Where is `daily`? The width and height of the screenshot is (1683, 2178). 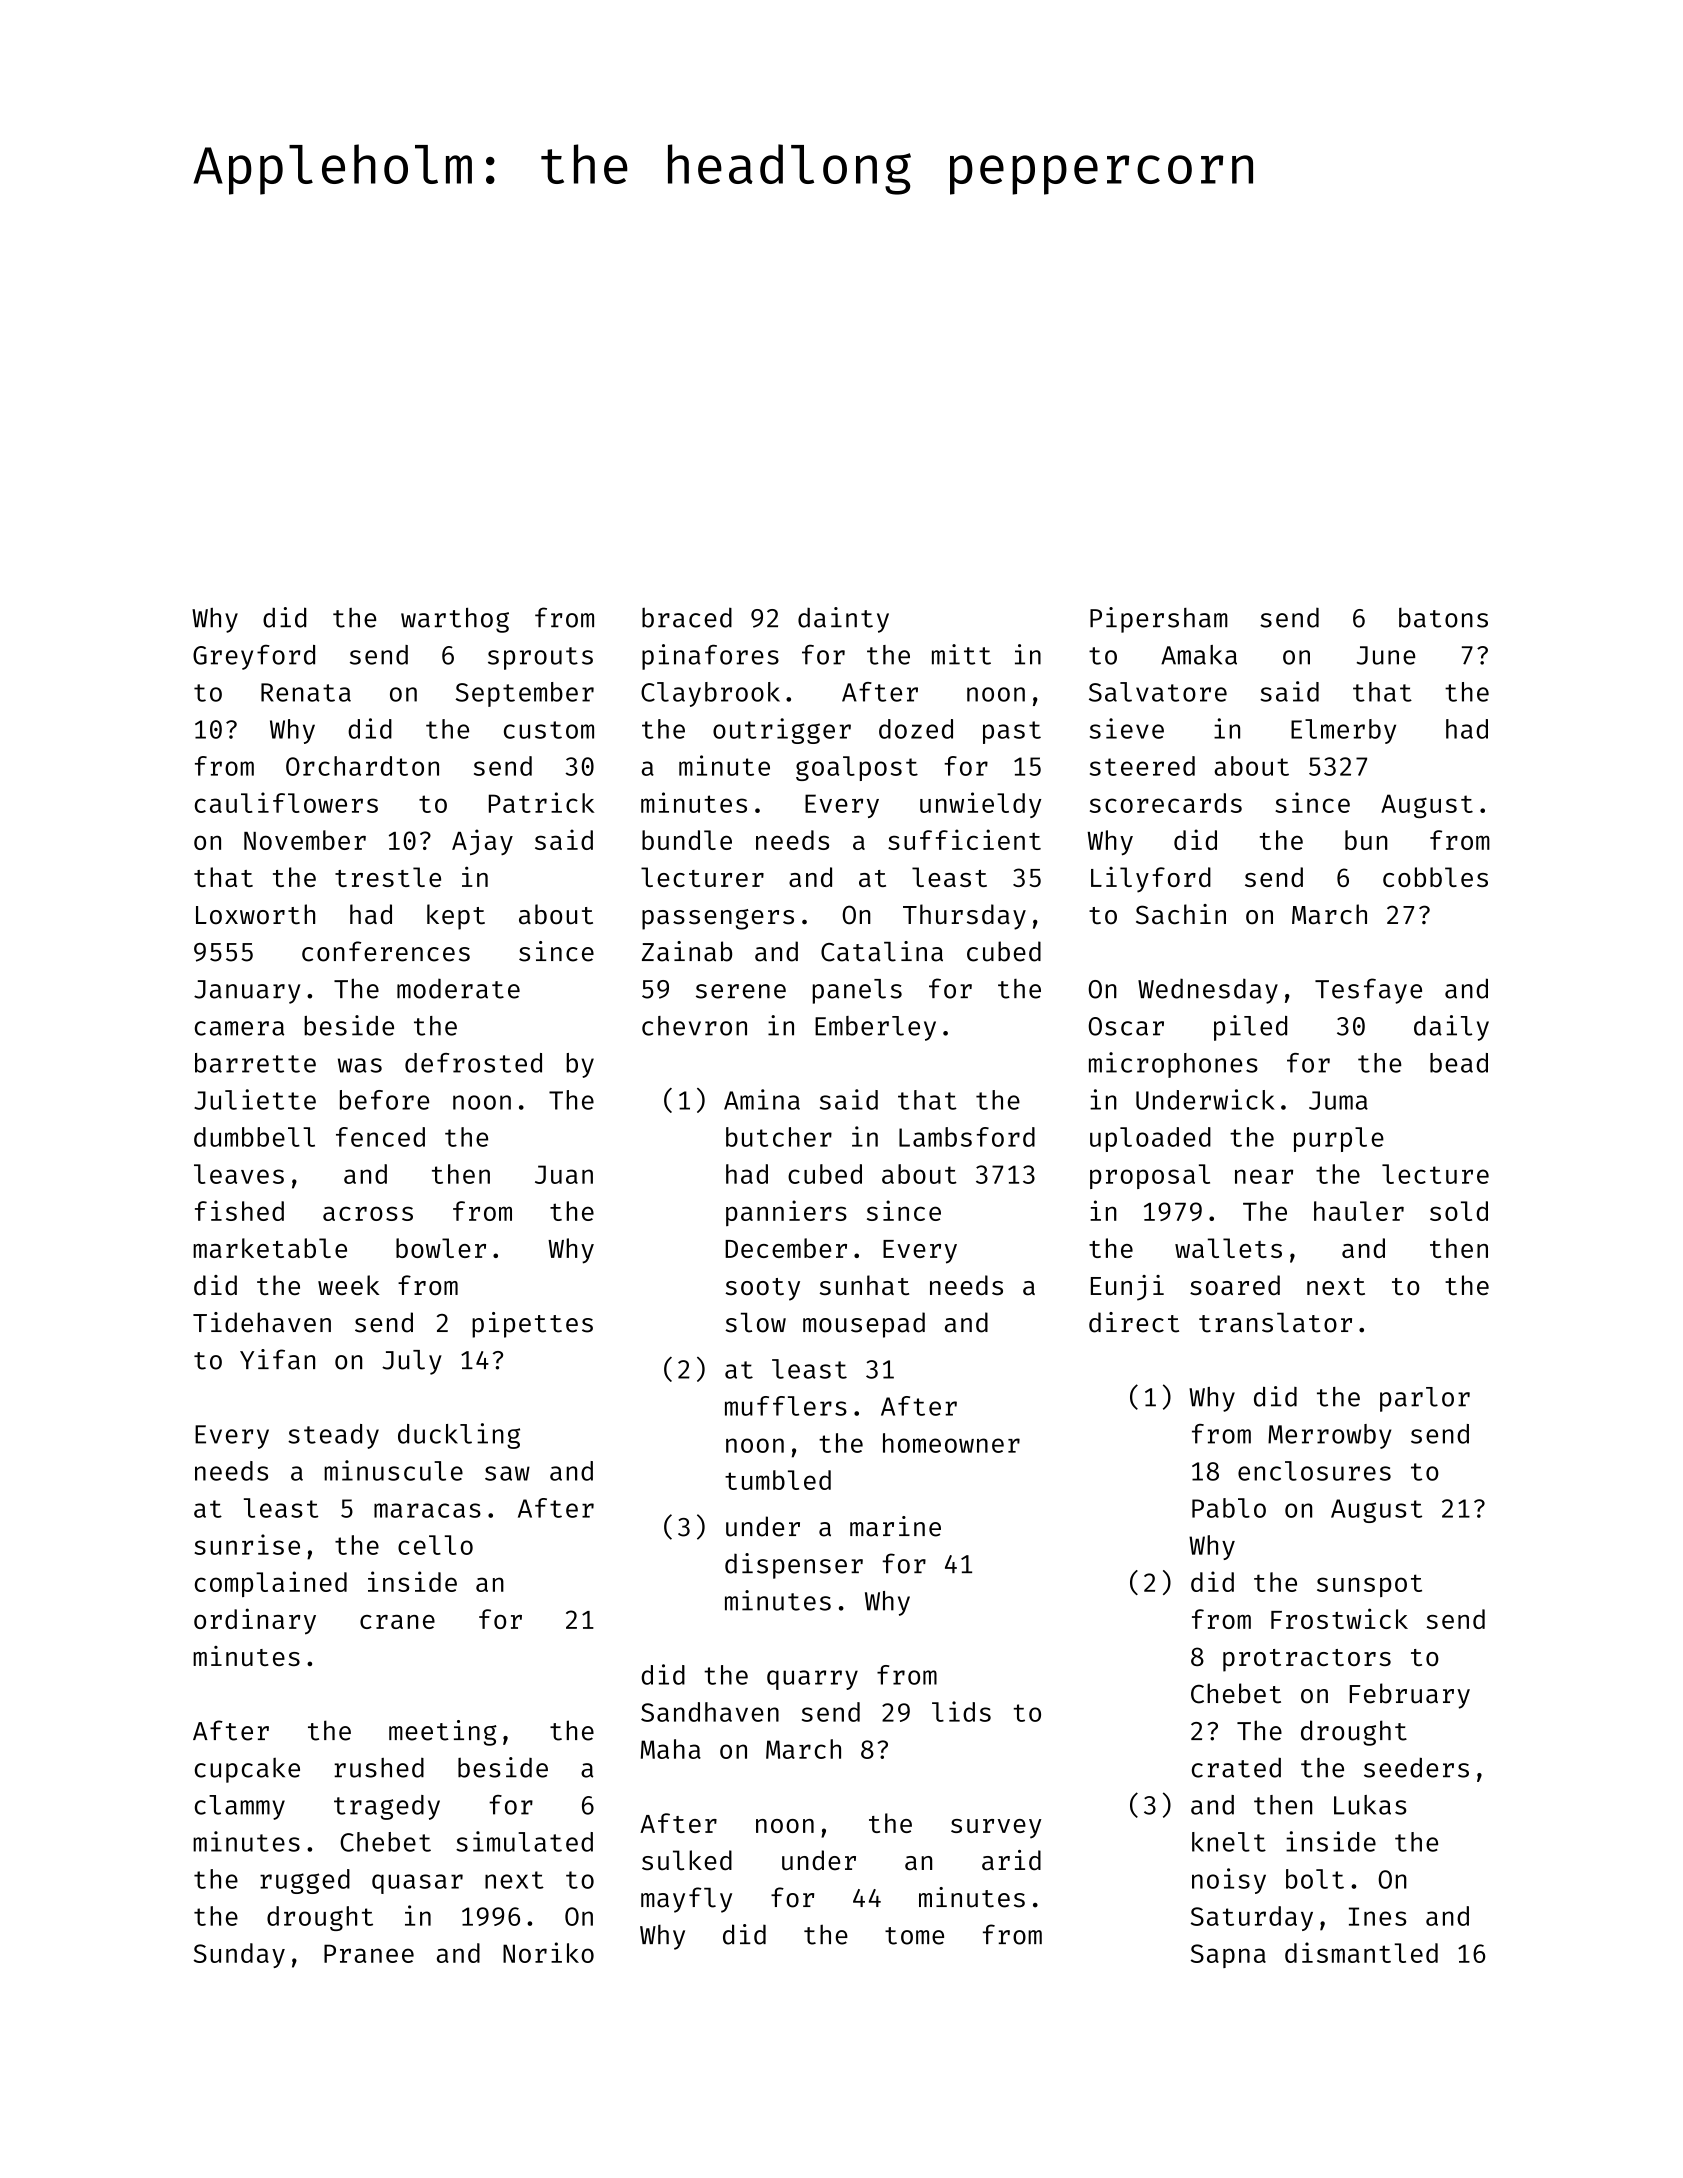
daily is located at coordinates (1451, 1028).
